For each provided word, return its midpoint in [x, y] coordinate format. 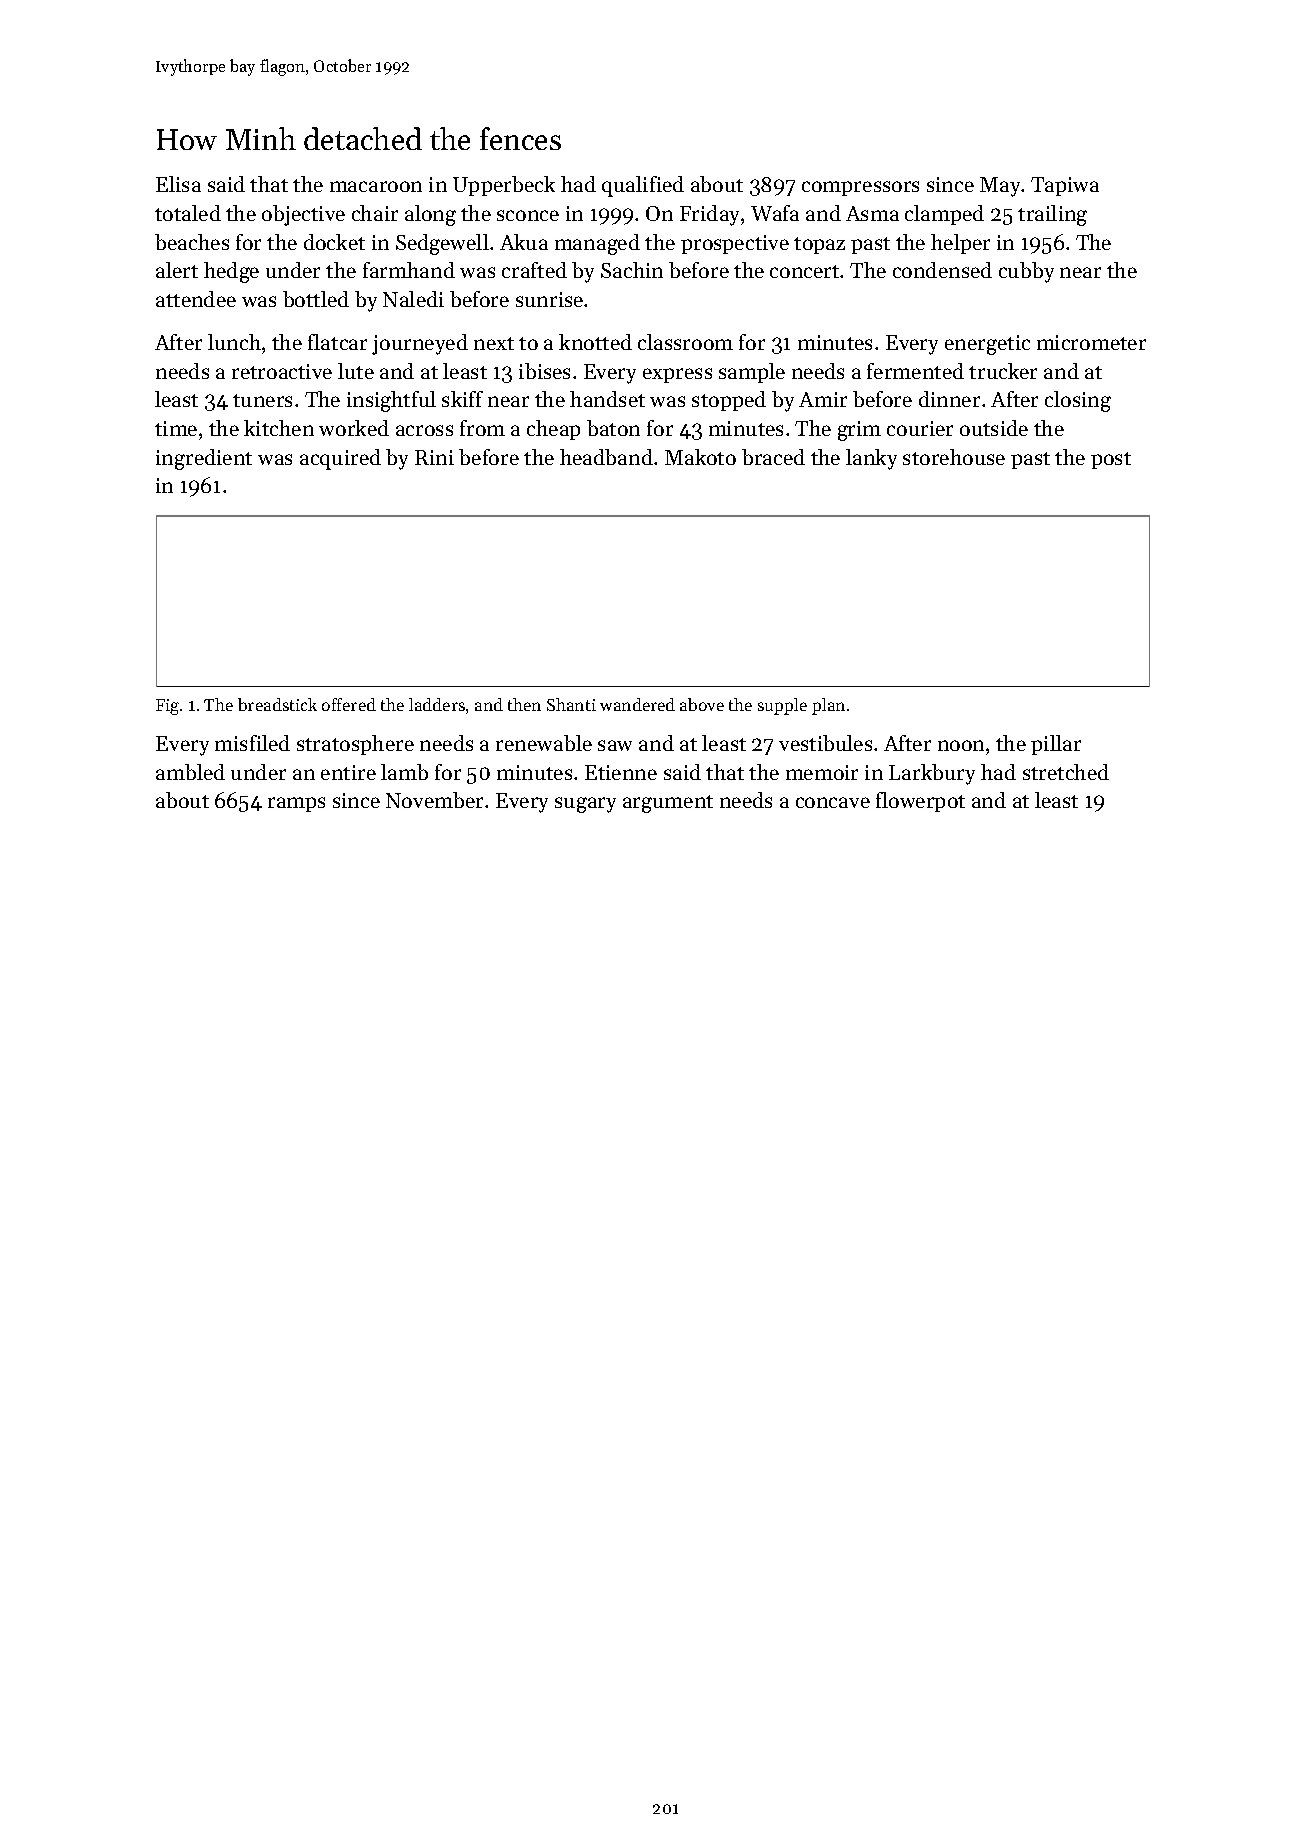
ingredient [204, 459]
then [524, 704]
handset [607, 399]
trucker [1003, 371]
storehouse [954, 457]
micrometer [1091, 342]
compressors [860, 188]
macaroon [376, 186]
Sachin [632, 270]
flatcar [337, 342]
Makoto [700, 457]
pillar [1056, 745]
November [434, 800]
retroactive [282, 371]
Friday [709, 215]
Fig [167, 707]
